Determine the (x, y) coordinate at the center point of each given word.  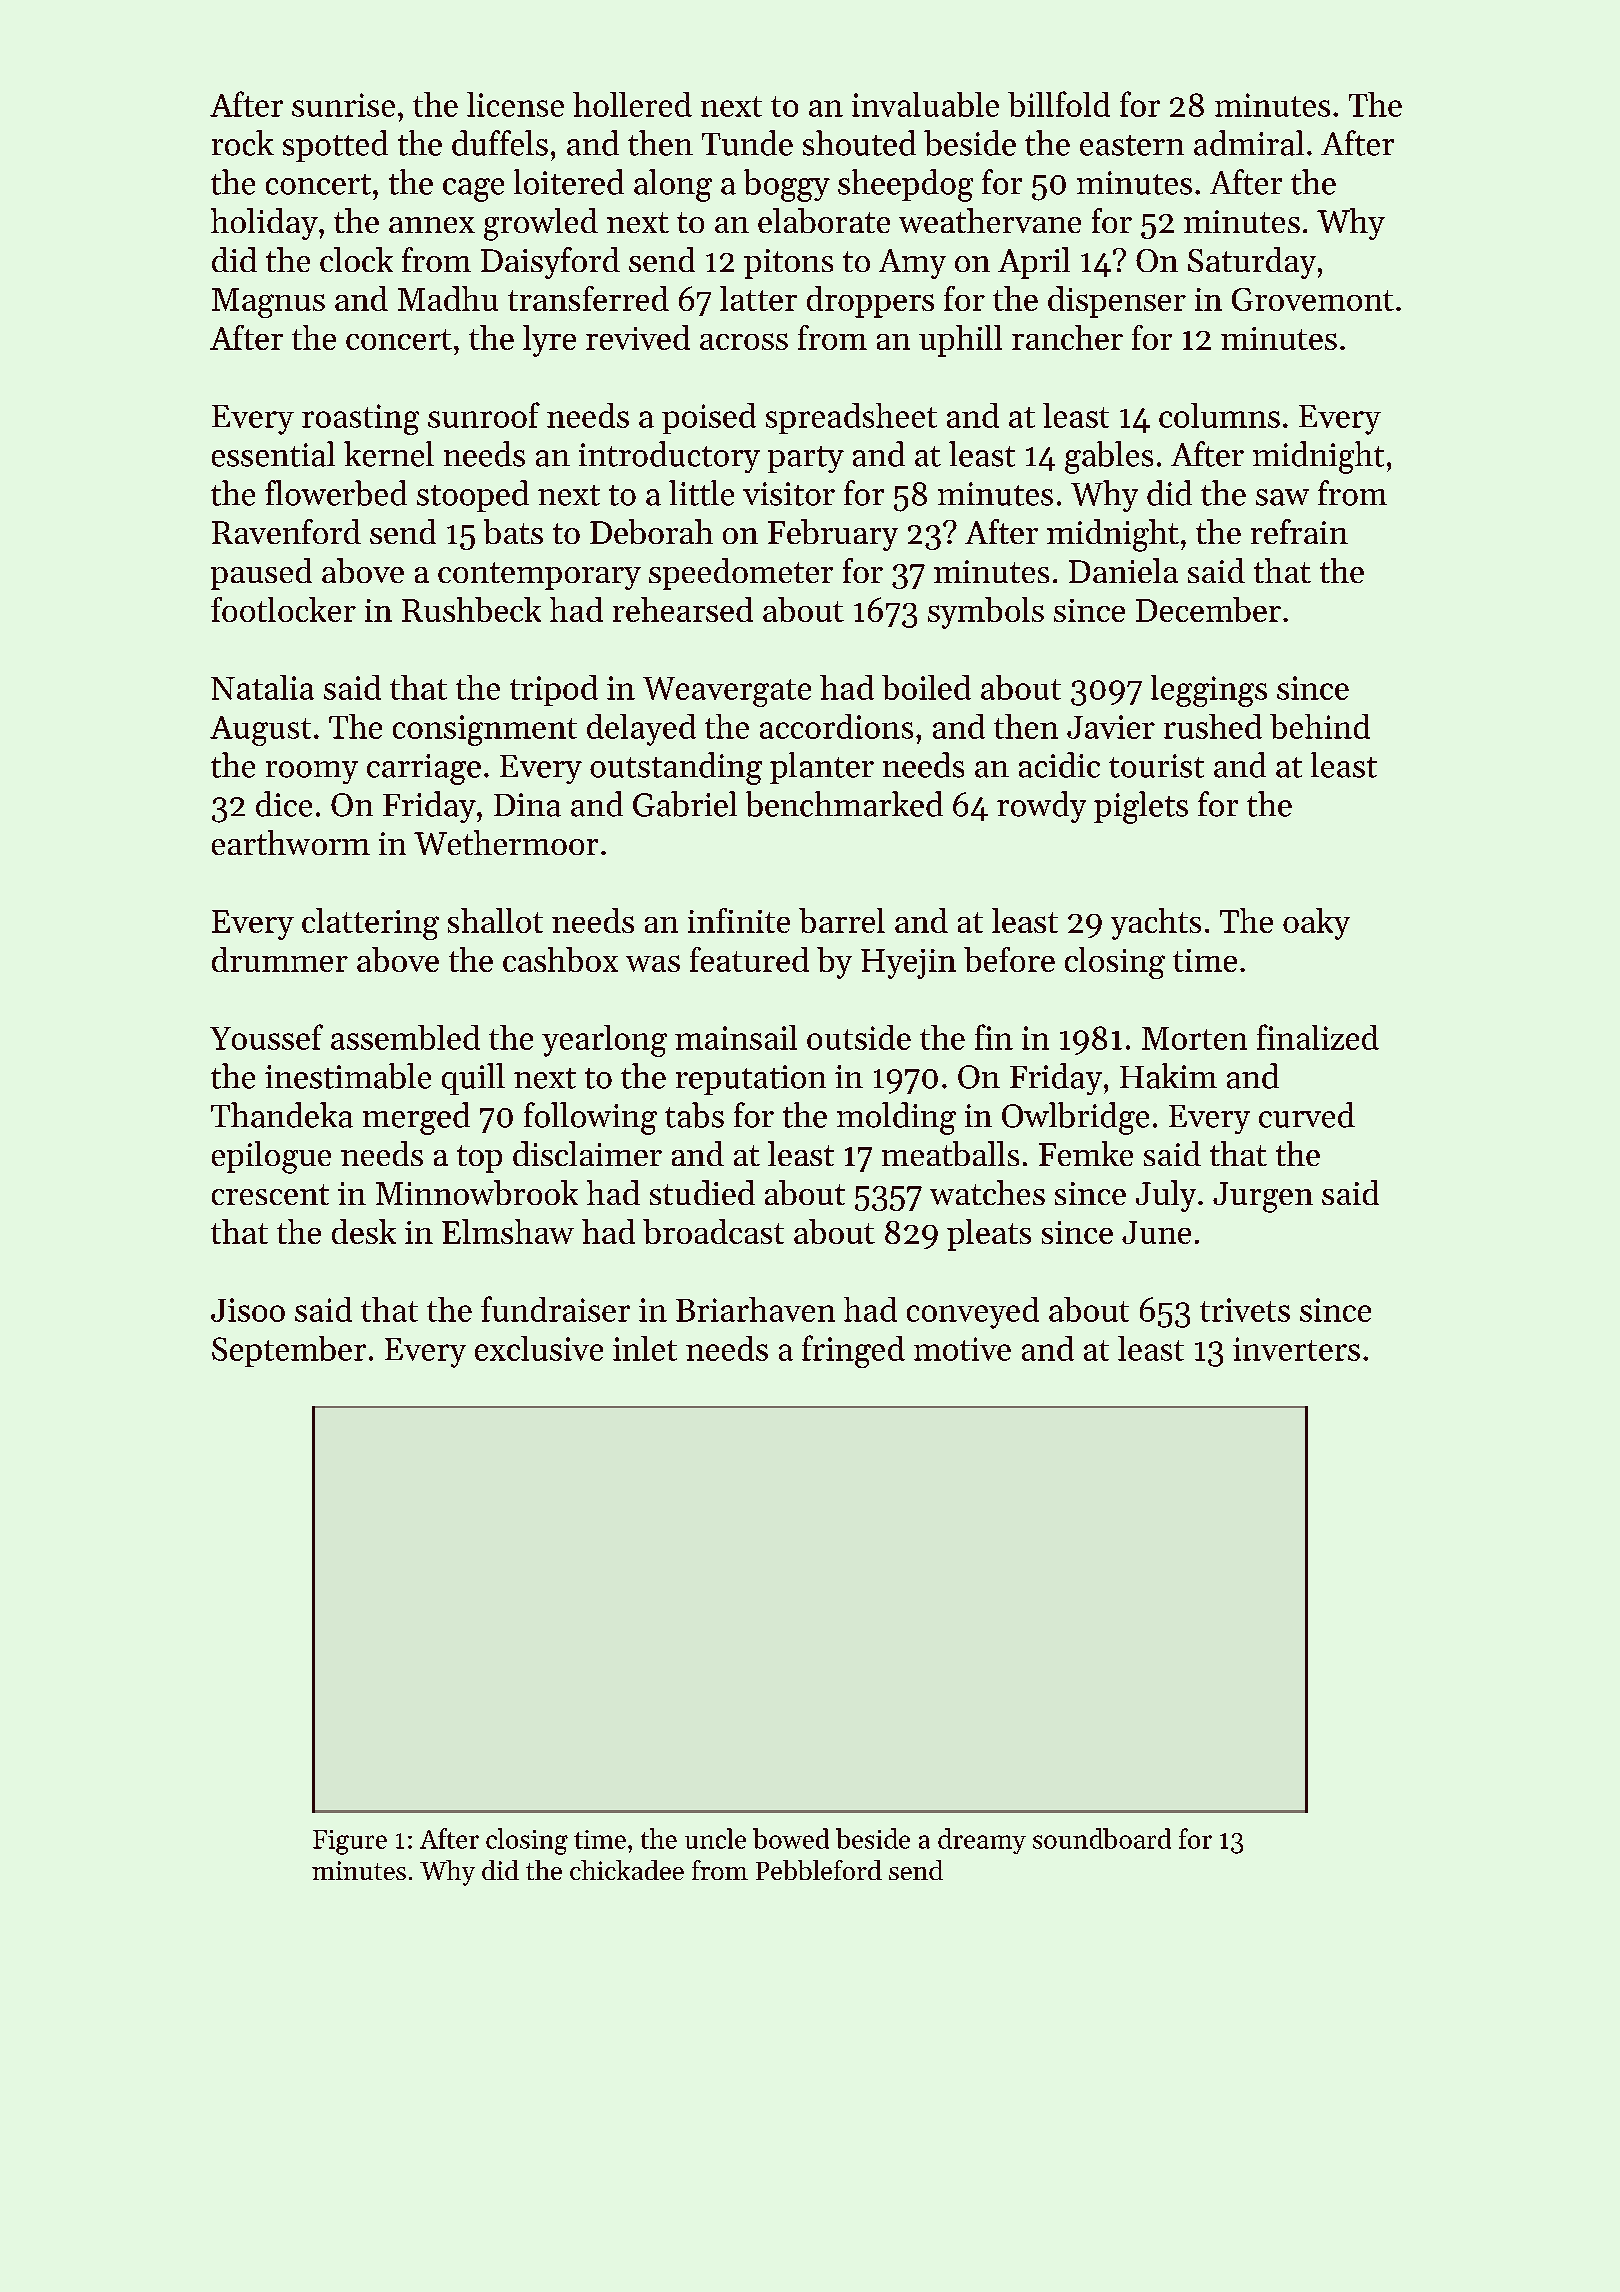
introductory (669, 457)
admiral (1249, 143)
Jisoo (248, 1310)
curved (1307, 1115)
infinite (739, 920)
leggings (1209, 691)
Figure (350, 1842)
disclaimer (587, 1153)
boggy (787, 185)
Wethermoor (506, 842)
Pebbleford (819, 1870)
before (1009, 959)
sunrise (343, 105)
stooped (473, 496)
